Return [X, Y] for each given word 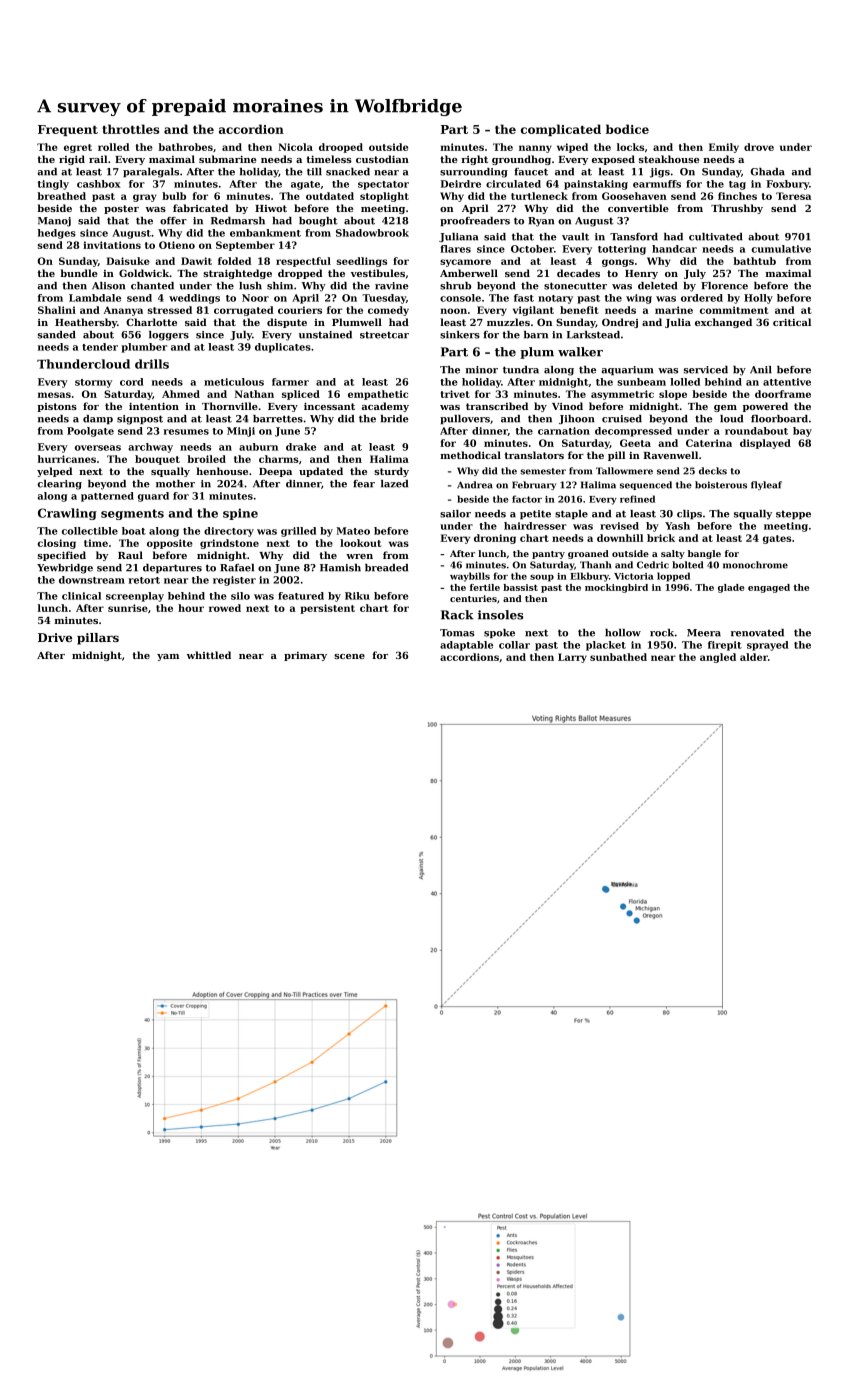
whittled [209, 655]
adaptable [466, 646]
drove [759, 147]
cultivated [716, 237]
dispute [287, 323]
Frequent [68, 130]
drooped [341, 148]
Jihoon [577, 419]
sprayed [768, 646]
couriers [300, 310]
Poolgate [90, 432]
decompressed [633, 432]
